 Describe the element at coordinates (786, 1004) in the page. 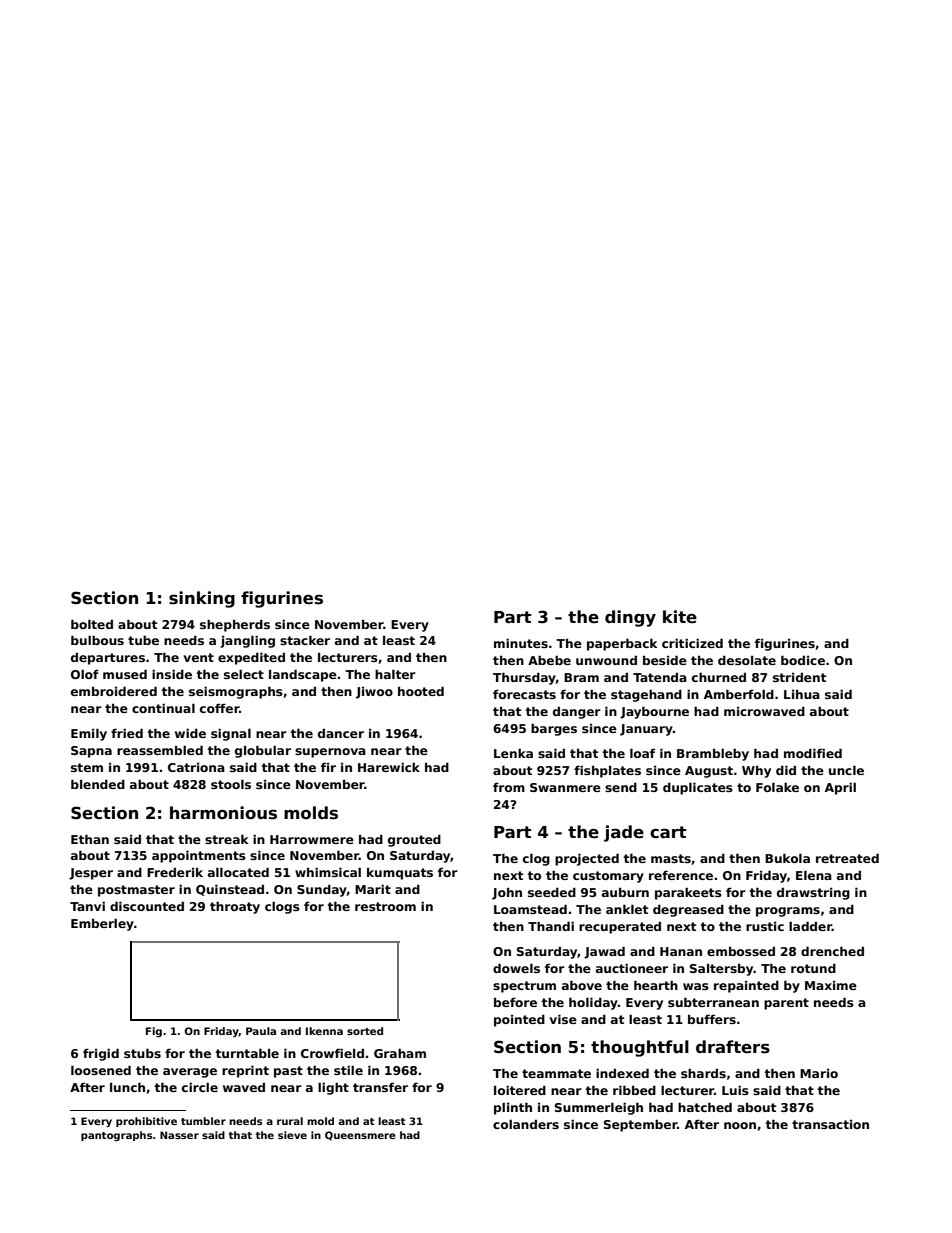

I see `parent` at that location.
